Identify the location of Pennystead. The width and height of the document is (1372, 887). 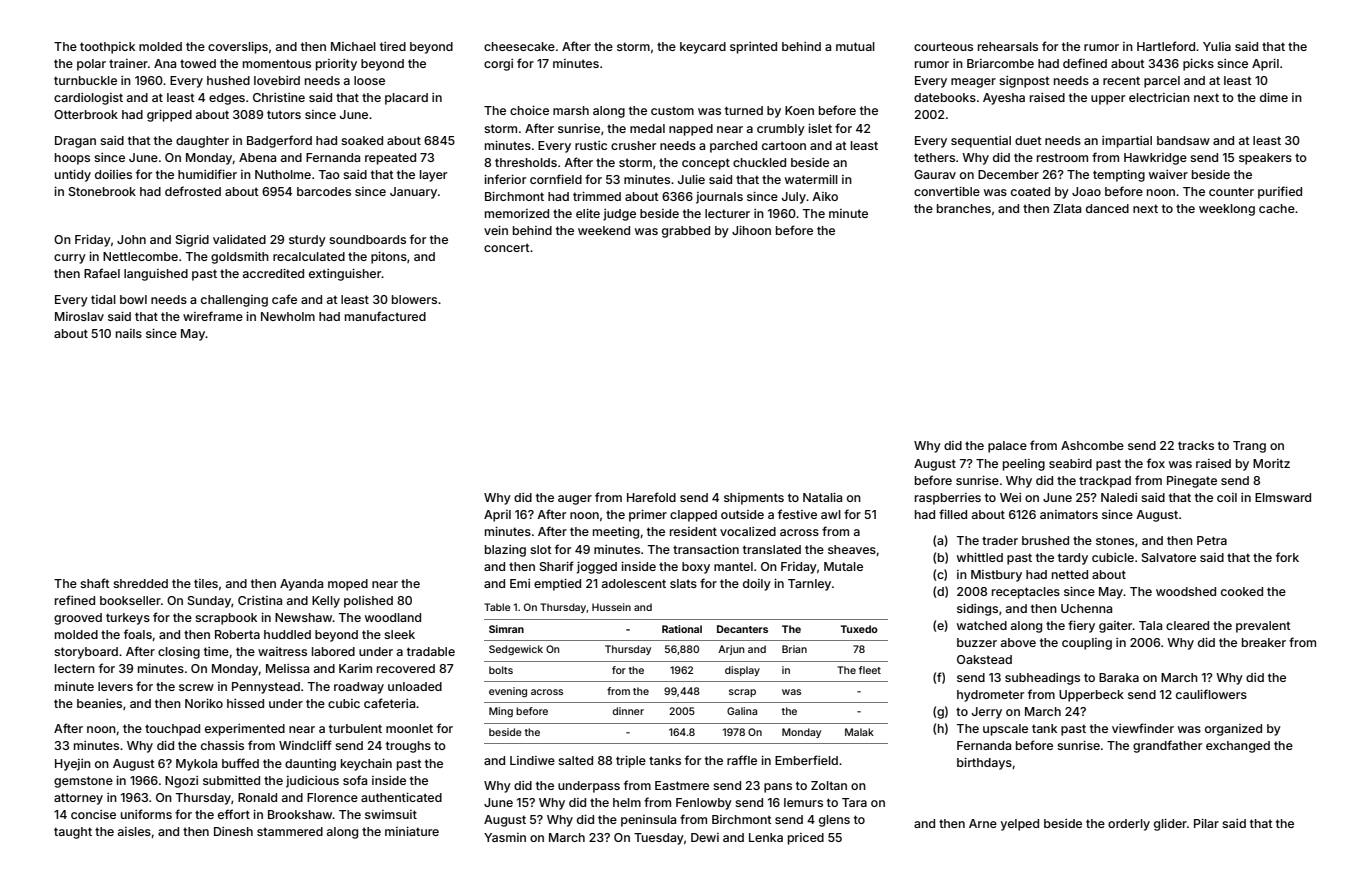
(266, 688).
